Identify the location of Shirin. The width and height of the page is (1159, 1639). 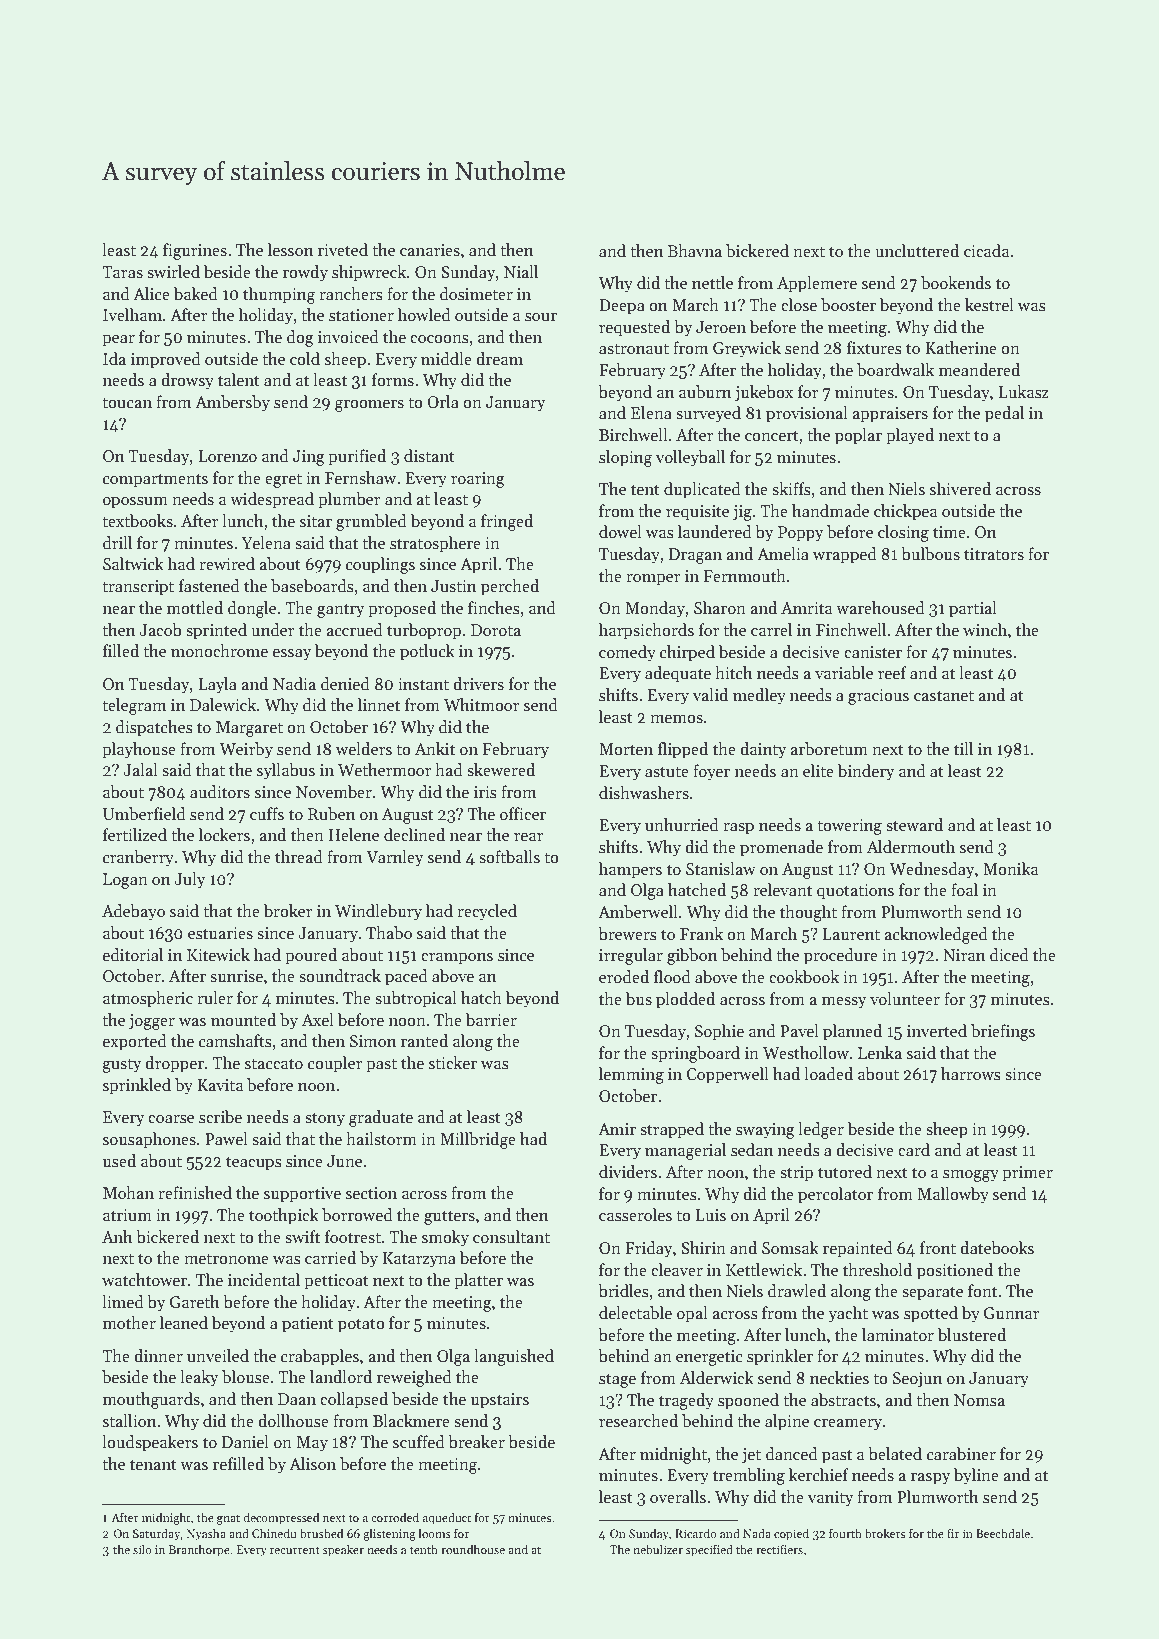
(703, 1248).
